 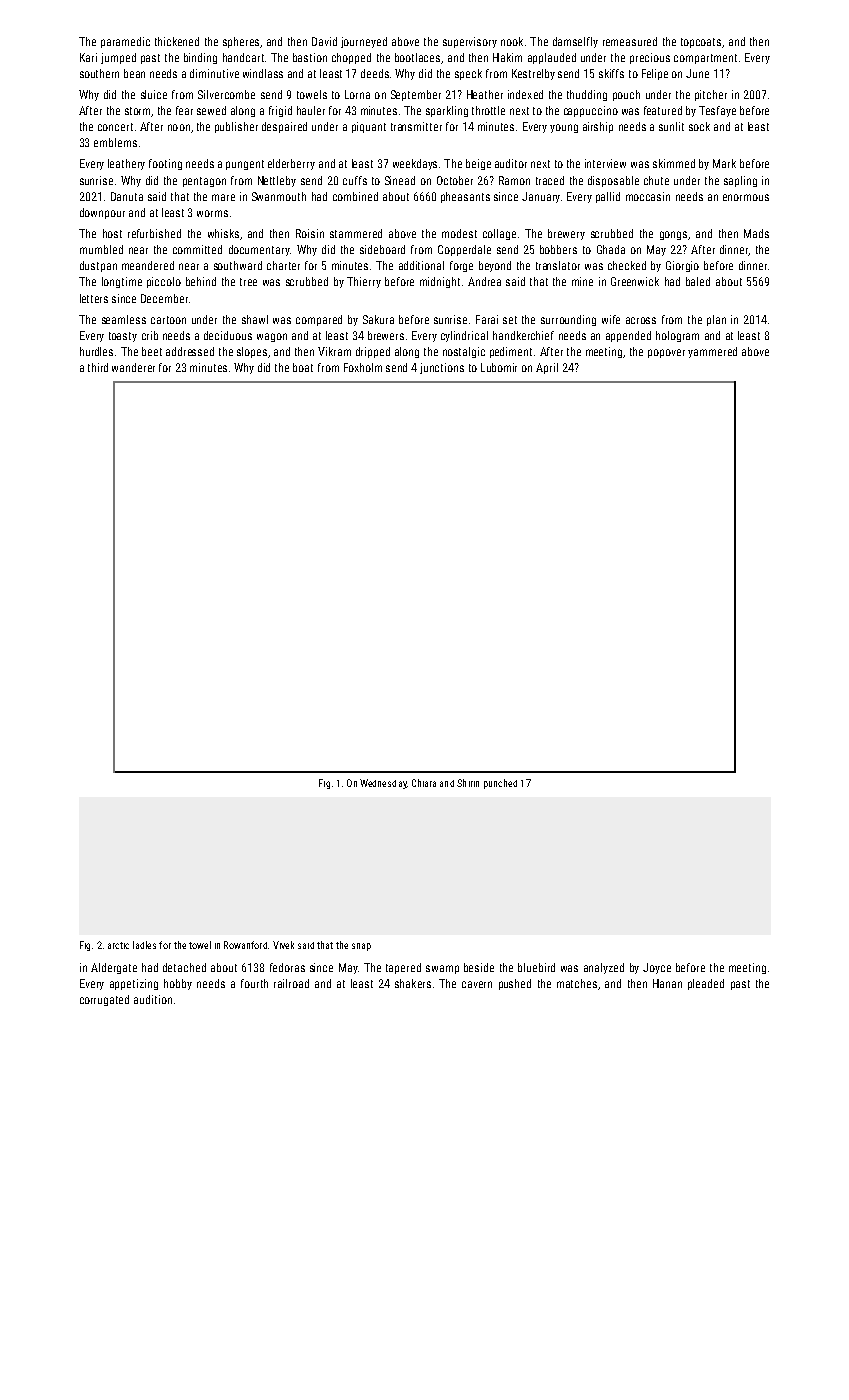 I want to click on remeasured, so click(x=630, y=41).
